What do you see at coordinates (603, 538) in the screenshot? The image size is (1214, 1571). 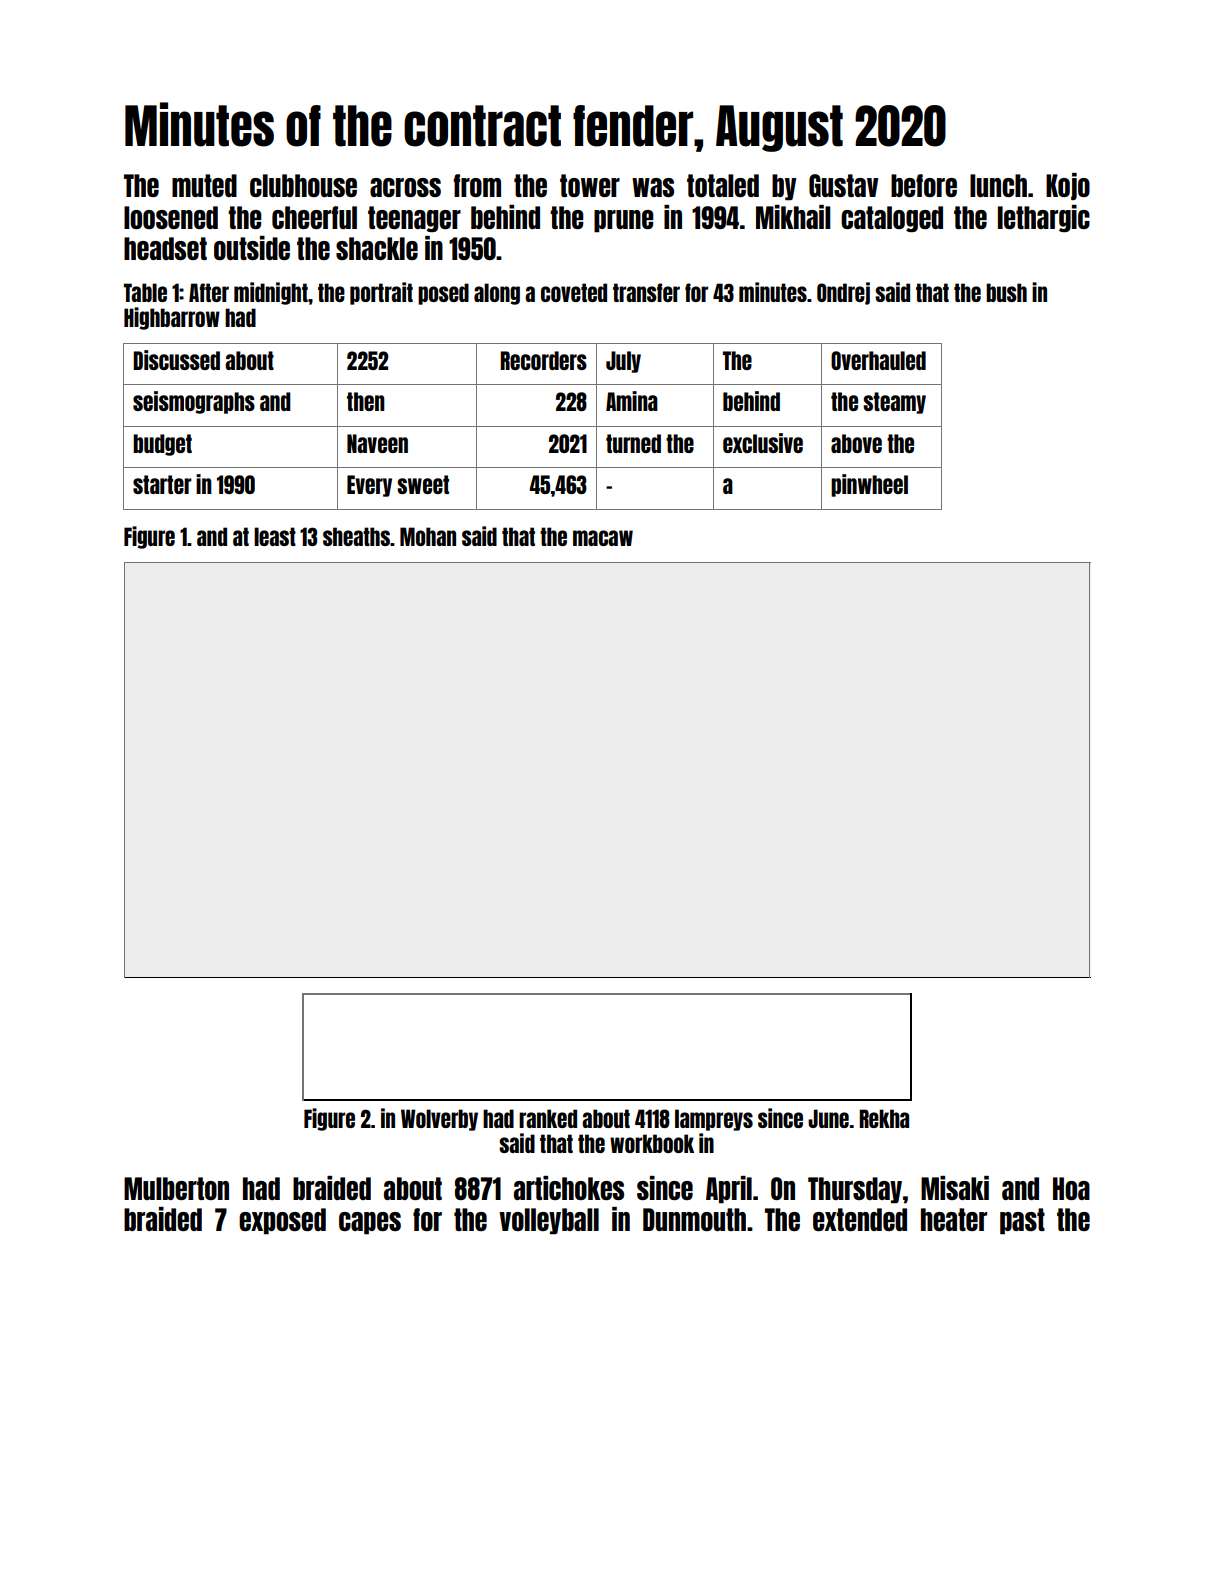 I see `macaw` at bounding box center [603, 538].
